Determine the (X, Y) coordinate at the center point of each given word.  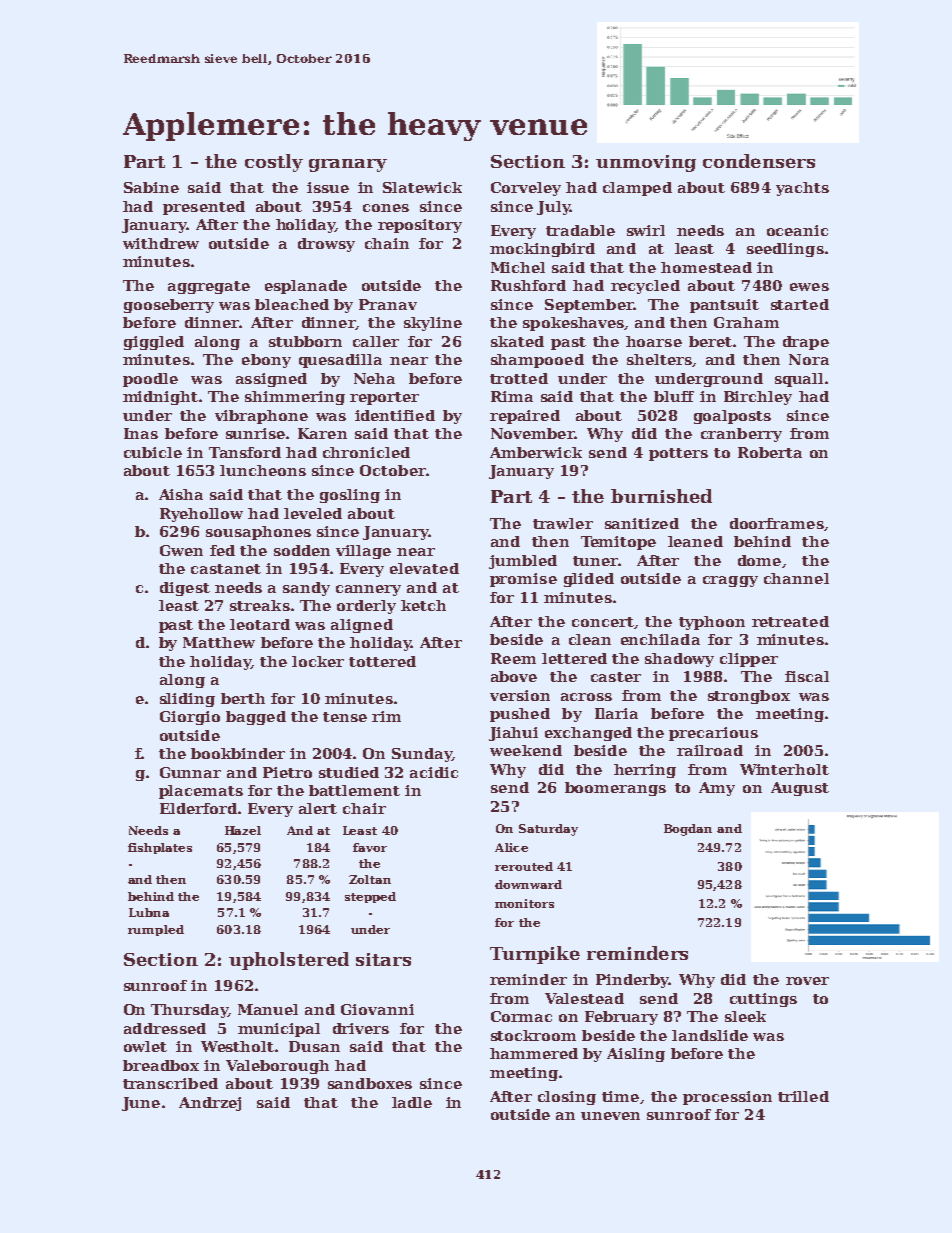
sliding (187, 700)
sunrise (255, 433)
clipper (749, 660)
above (514, 676)
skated (517, 341)
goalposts (732, 417)
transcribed (170, 1083)
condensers (759, 161)
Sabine (151, 187)
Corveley (526, 189)
